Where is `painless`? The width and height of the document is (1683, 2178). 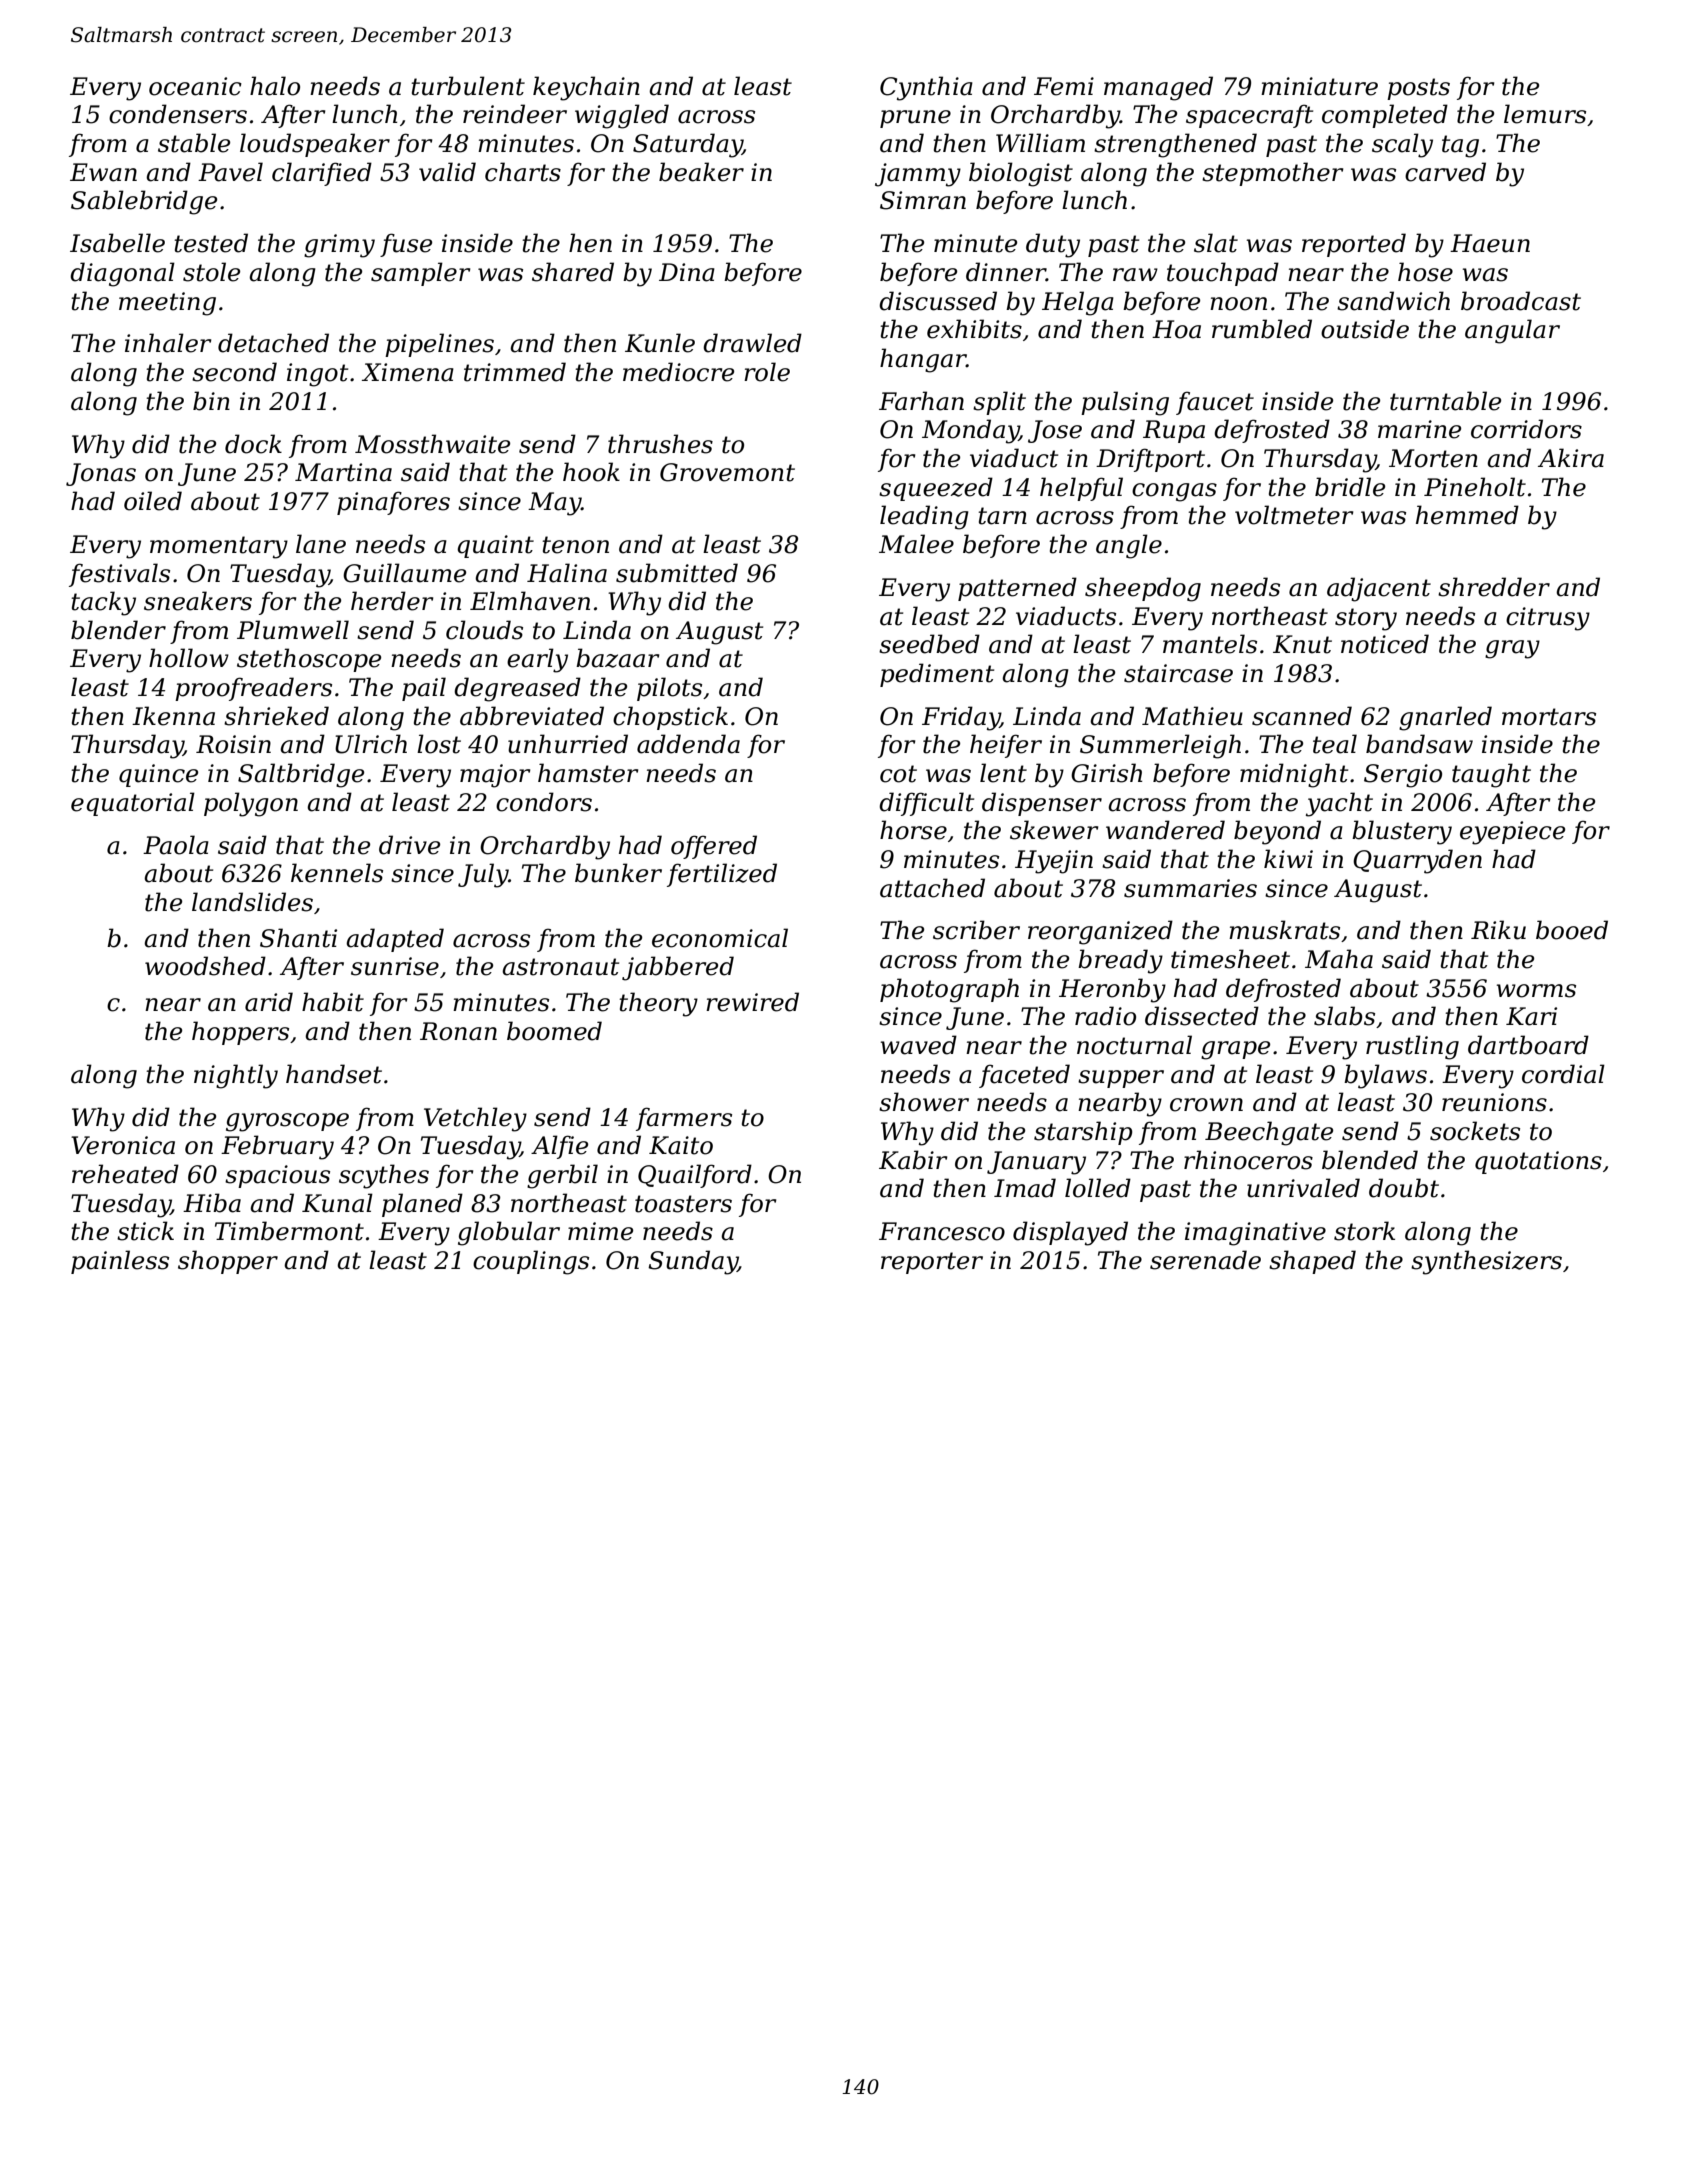 painless is located at coordinates (120, 1262).
